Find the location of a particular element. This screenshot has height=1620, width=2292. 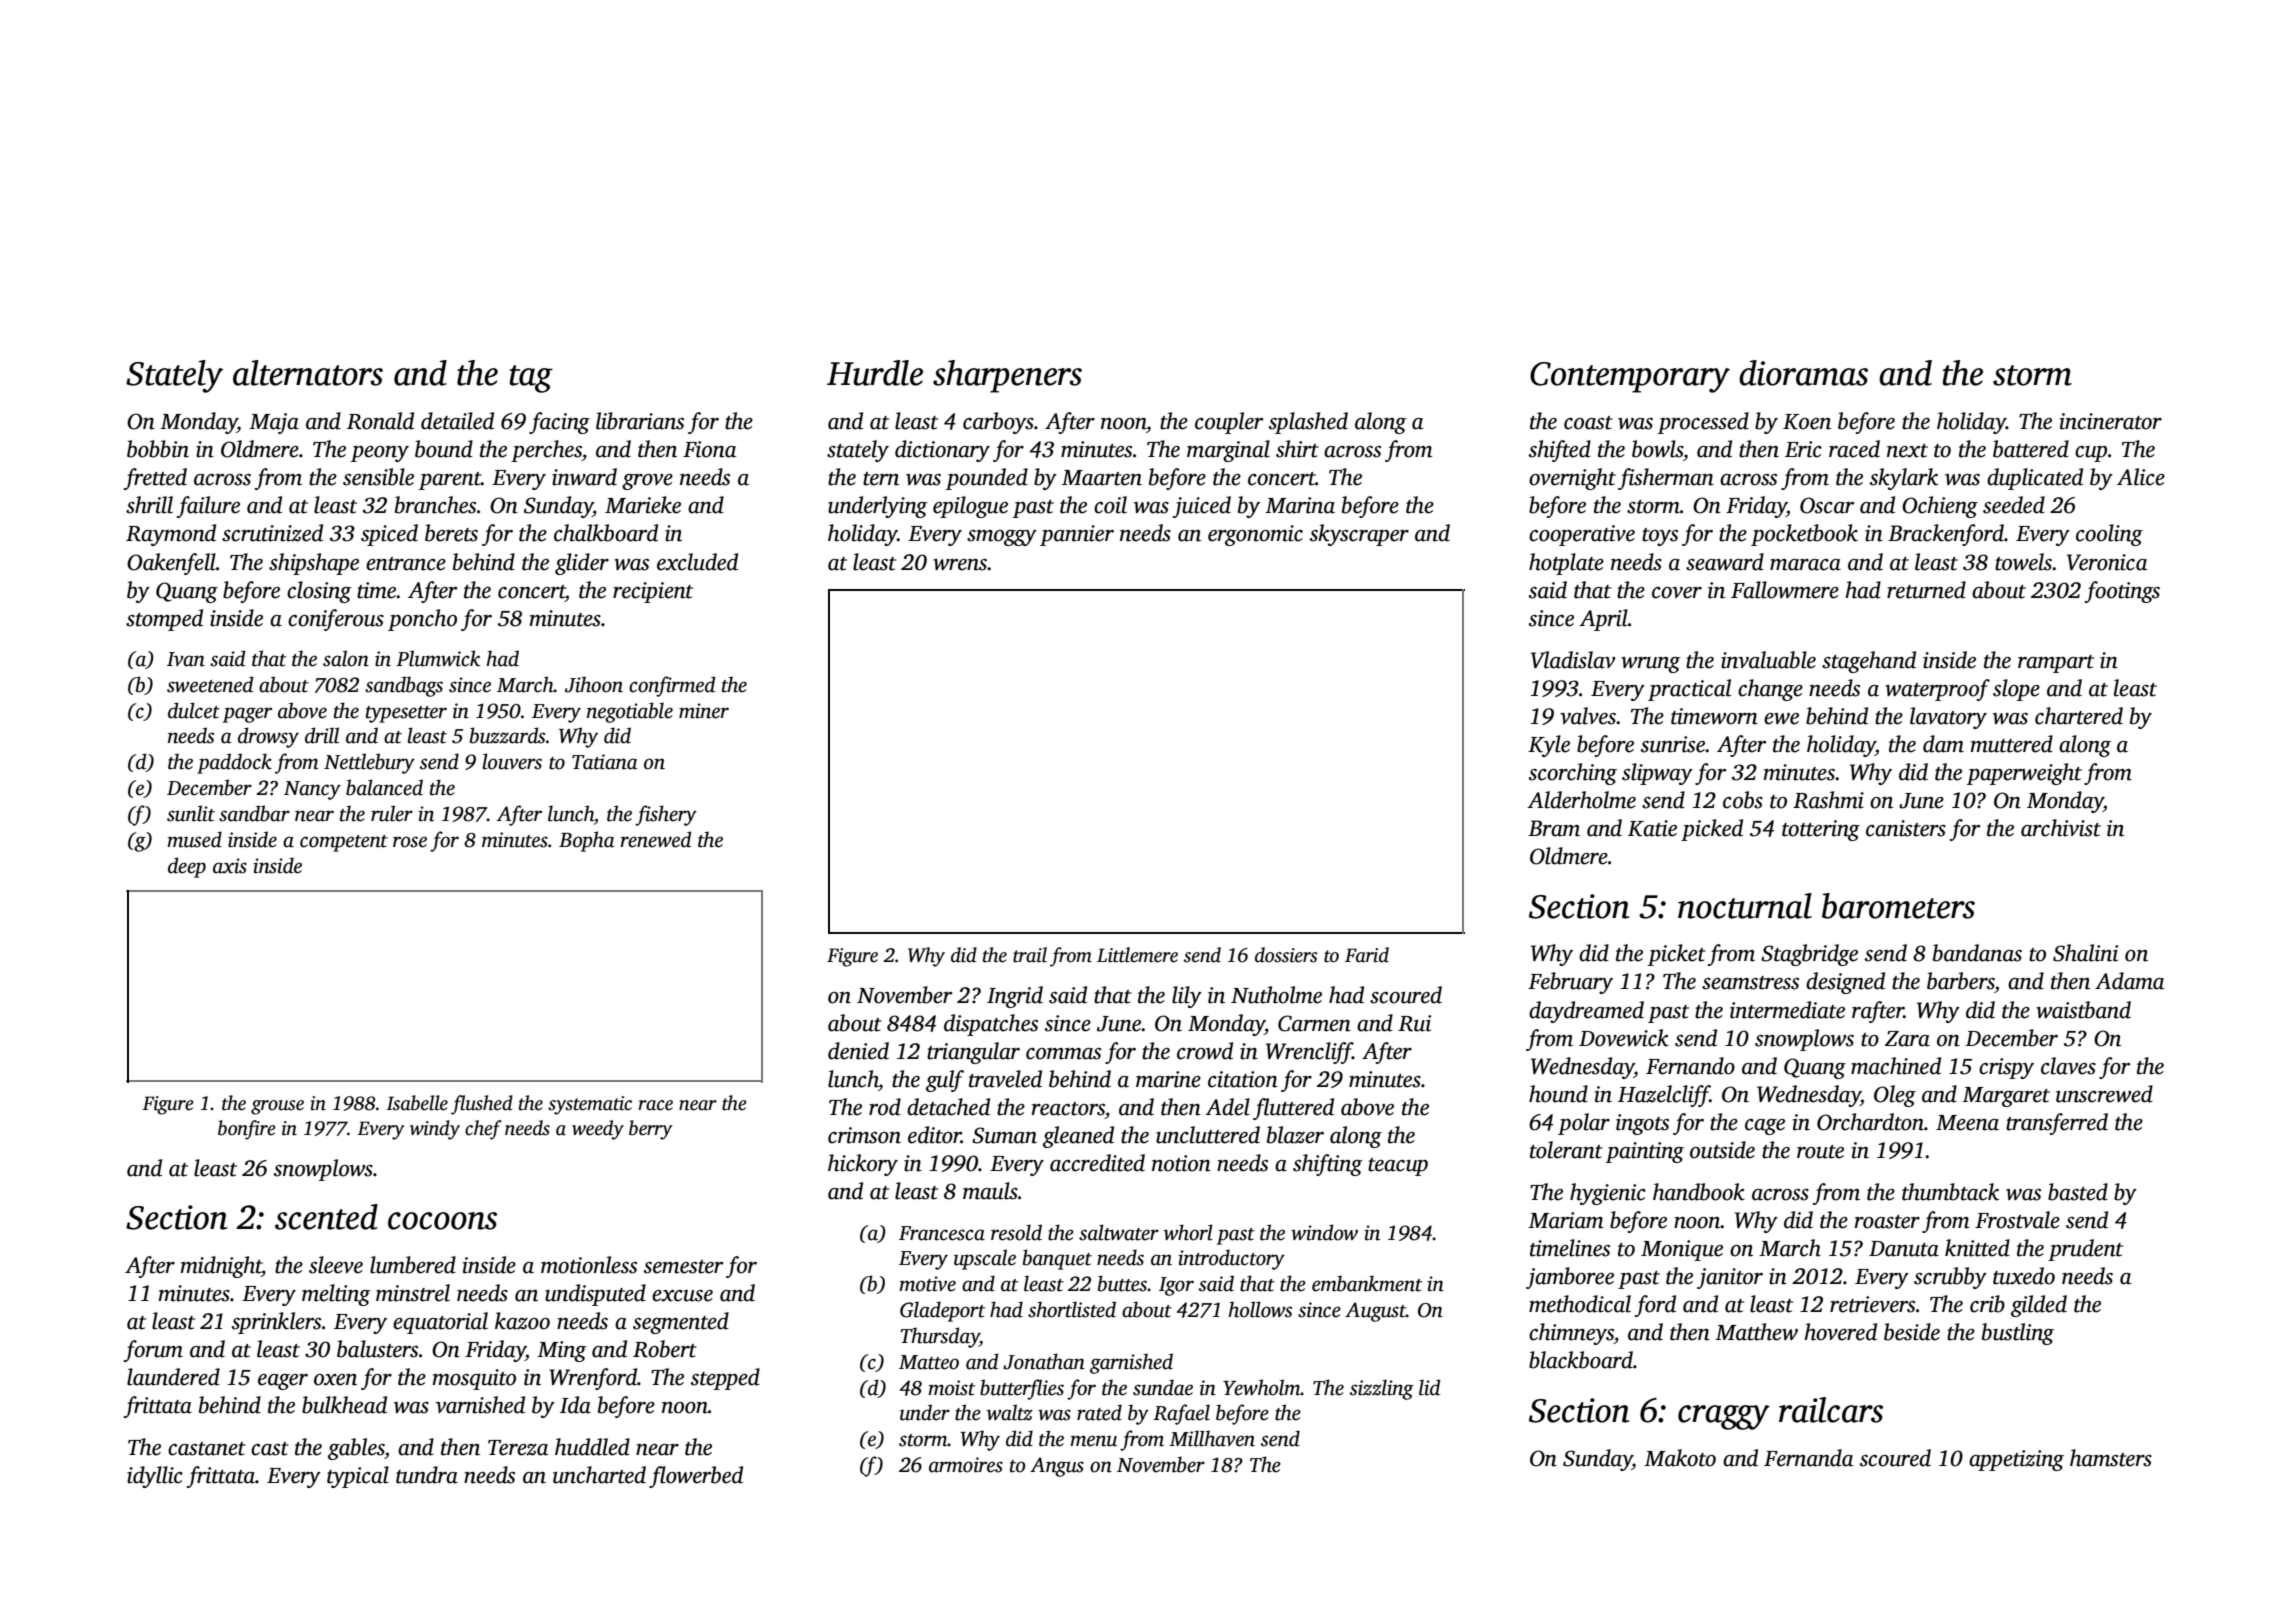

tundra is located at coordinates (427, 1475).
